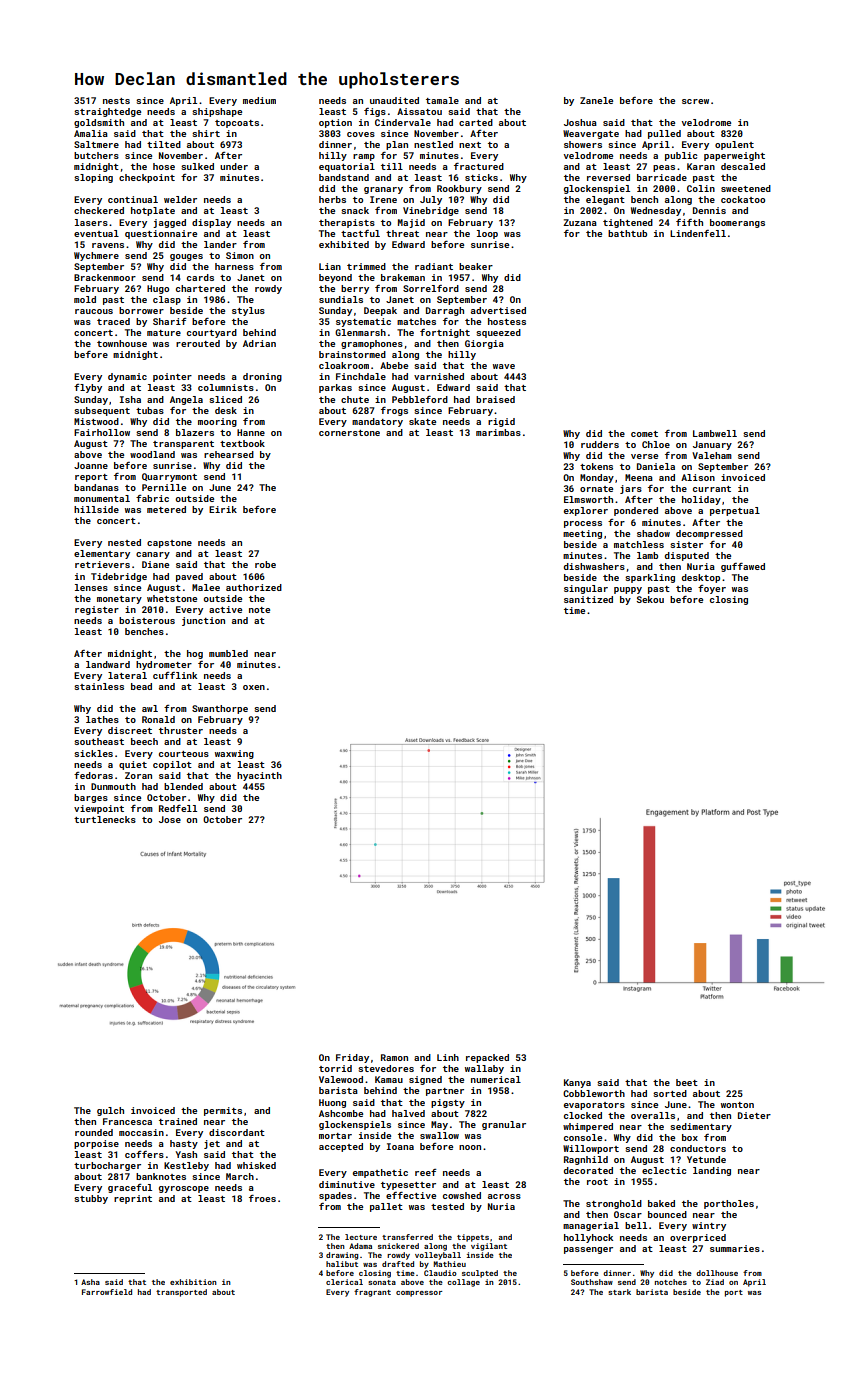 This screenshot has height=1400, width=849. Describe the element at coordinates (116, 101) in the screenshot. I see `nests` at that location.
